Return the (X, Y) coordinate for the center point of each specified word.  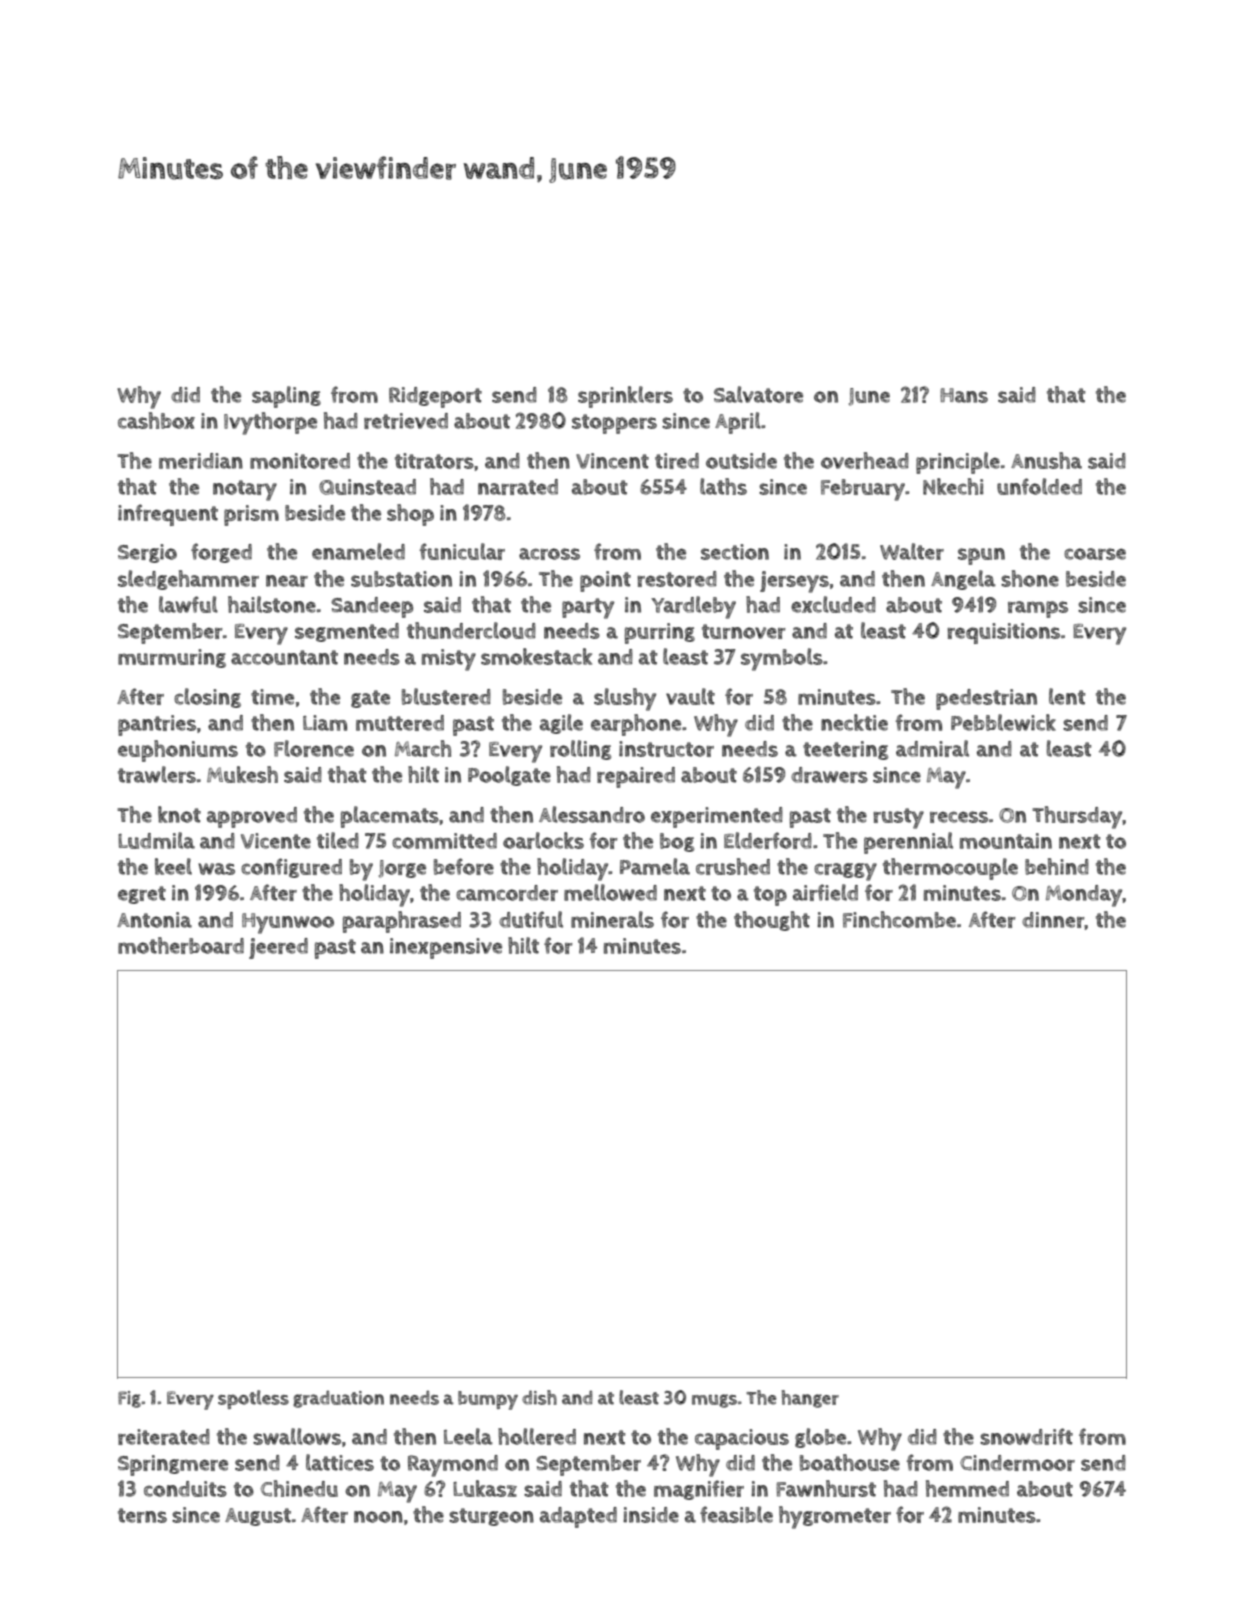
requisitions (1003, 633)
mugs (714, 1401)
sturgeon (491, 1517)
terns (142, 1515)
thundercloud (471, 630)
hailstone (272, 604)
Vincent (612, 461)
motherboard (181, 945)
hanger (810, 1399)
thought (772, 921)
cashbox (156, 420)
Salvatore (758, 394)
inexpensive (446, 948)
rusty (898, 818)
